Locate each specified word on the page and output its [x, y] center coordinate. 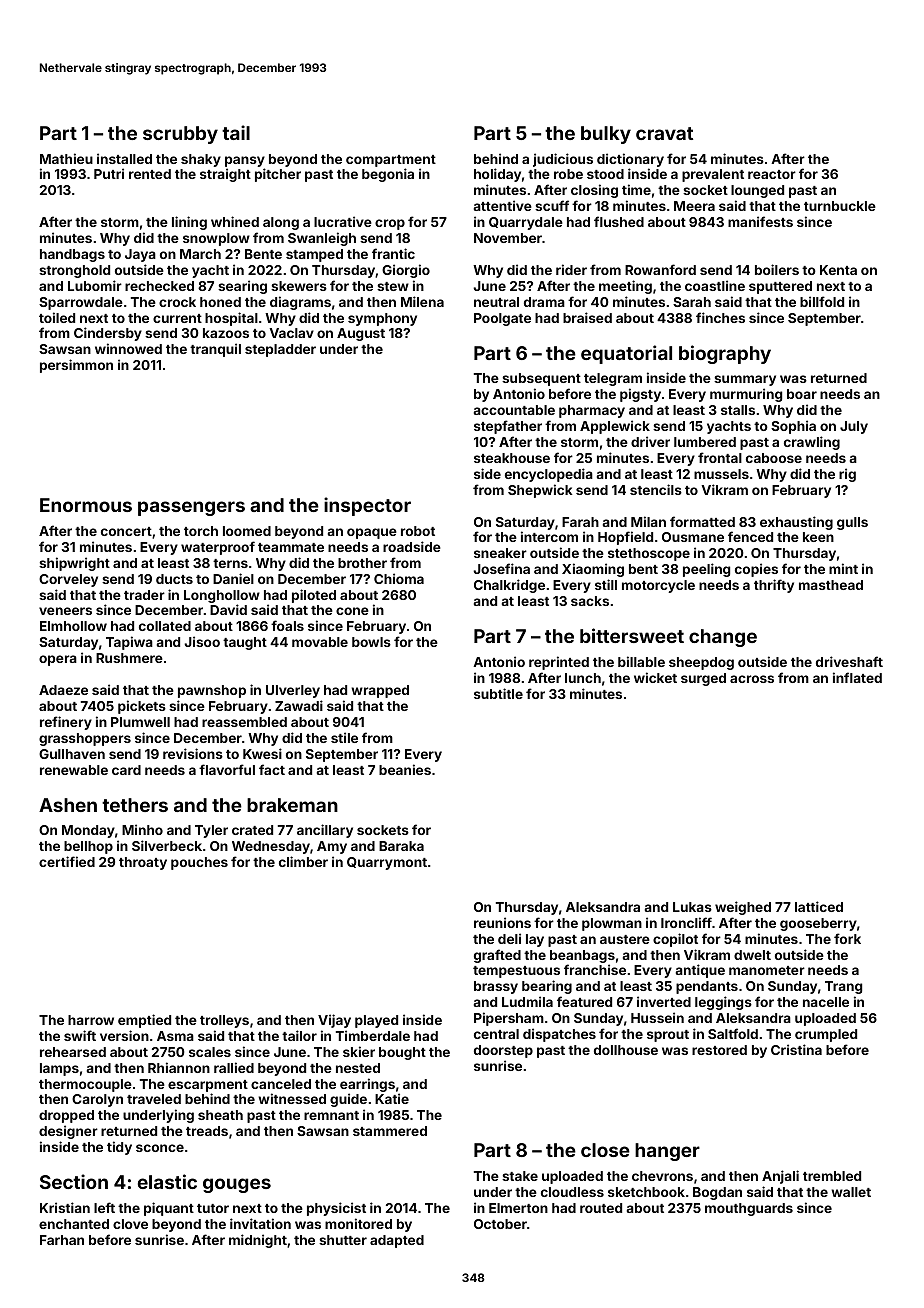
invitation [260, 1223]
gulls [852, 523]
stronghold [74, 271]
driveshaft [849, 661]
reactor [772, 174]
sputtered [780, 287]
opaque [372, 533]
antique [700, 971]
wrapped [380, 691]
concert [126, 531]
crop [390, 224]
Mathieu [66, 158]
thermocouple [85, 1085]
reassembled [244, 722]
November [508, 238]
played [376, 1021]
